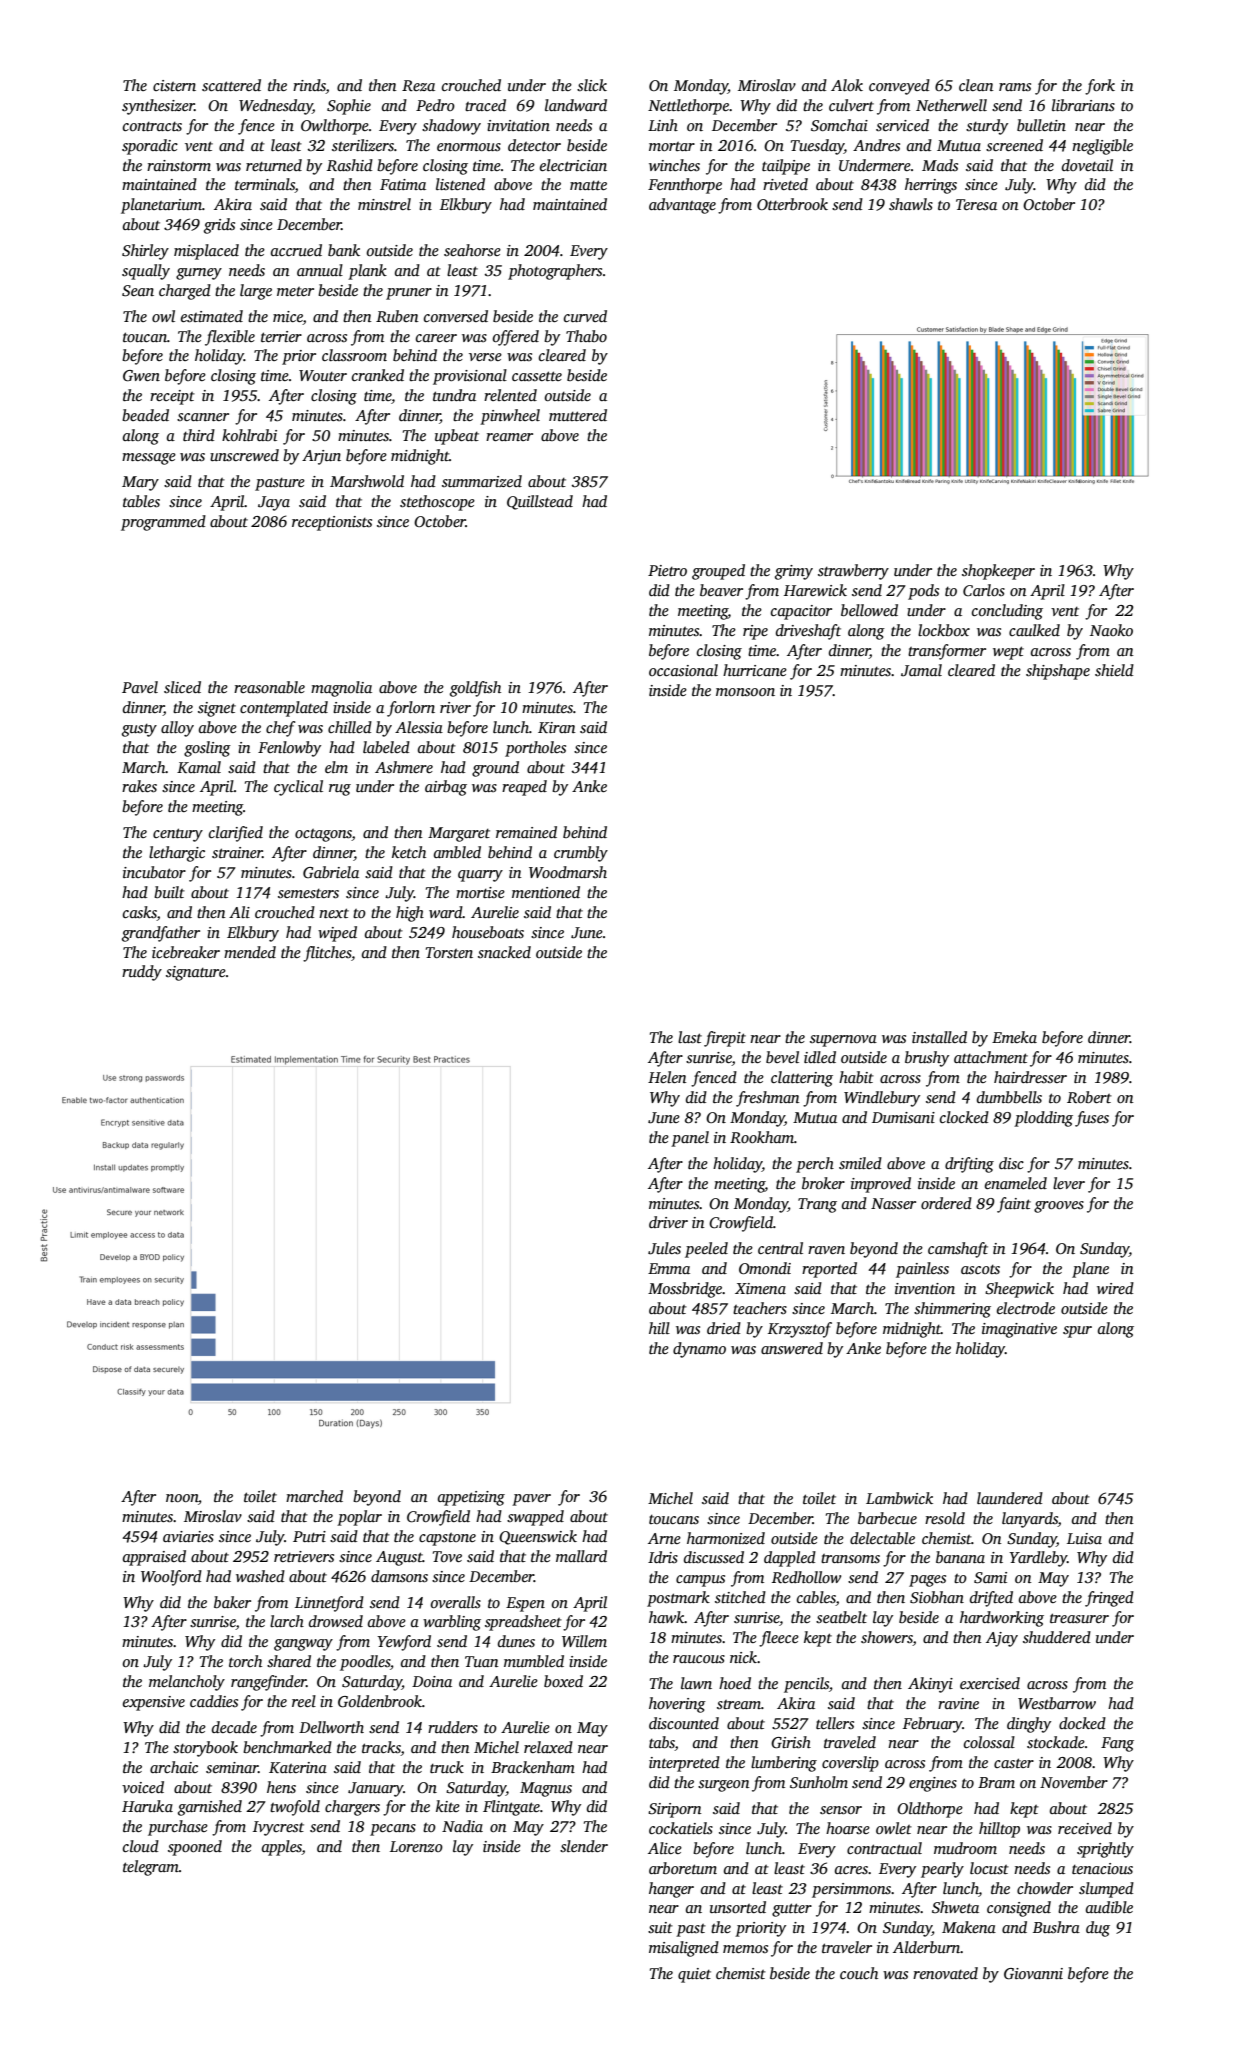 The width and height of the document is (1256, 2069). Describe the element at coordinates (690, 1139) in the document. I see `panel` at that location.
